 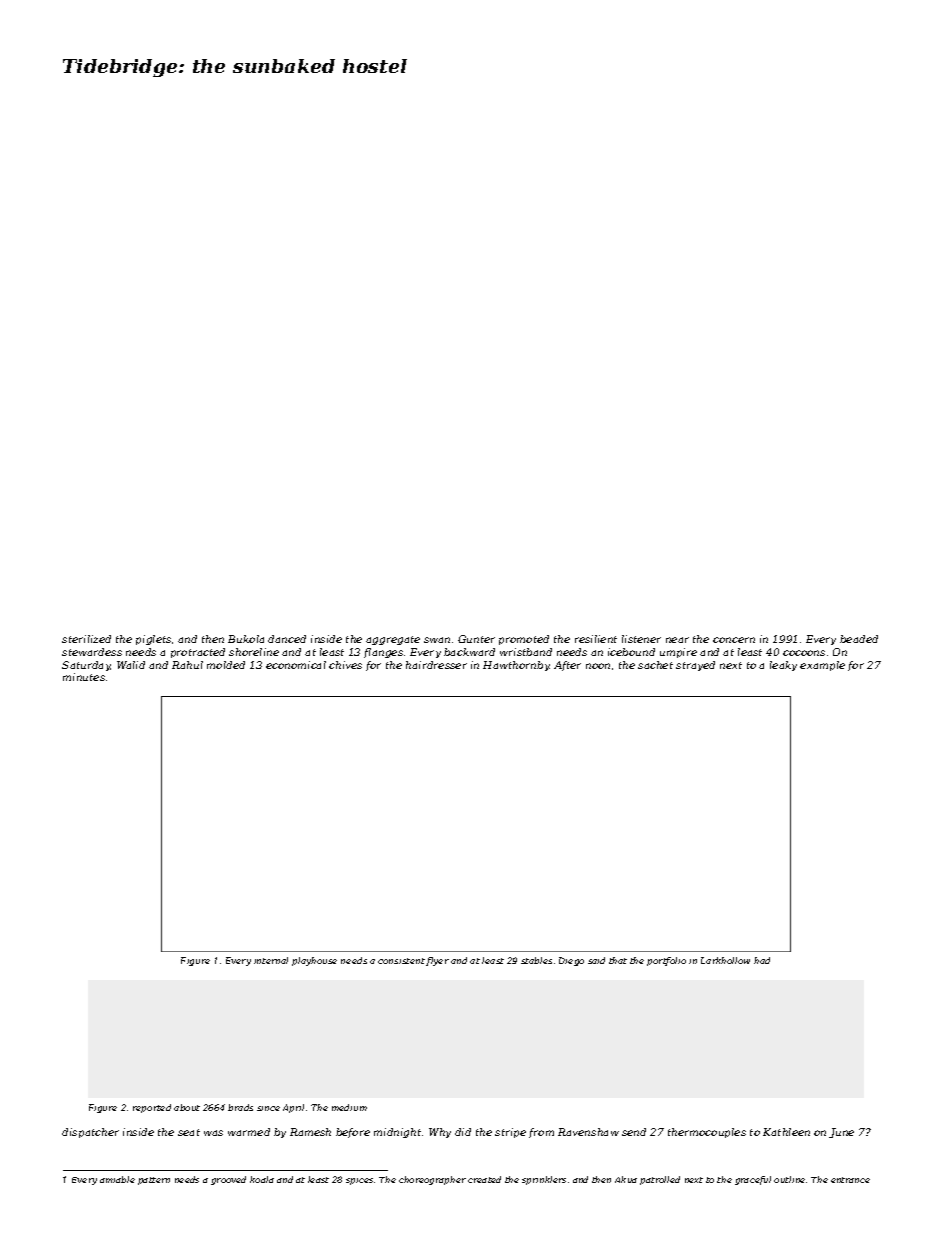 I want to click on stables, so click(x=536, y=960).
